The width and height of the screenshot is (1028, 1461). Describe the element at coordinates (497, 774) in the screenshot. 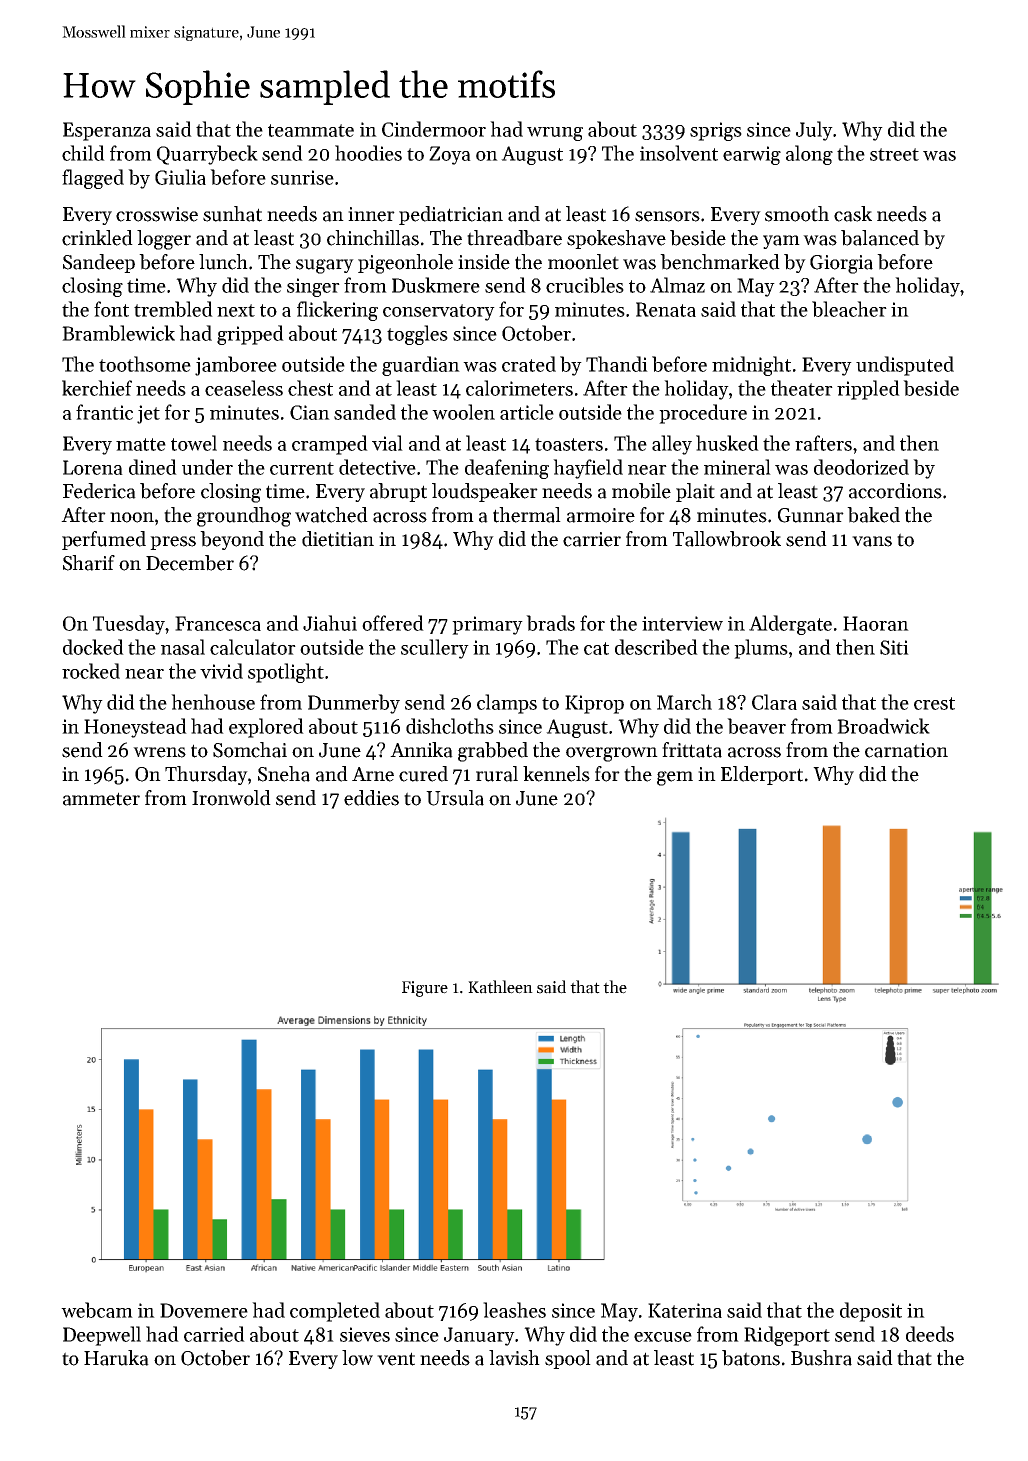

I see `rural` at that location.
